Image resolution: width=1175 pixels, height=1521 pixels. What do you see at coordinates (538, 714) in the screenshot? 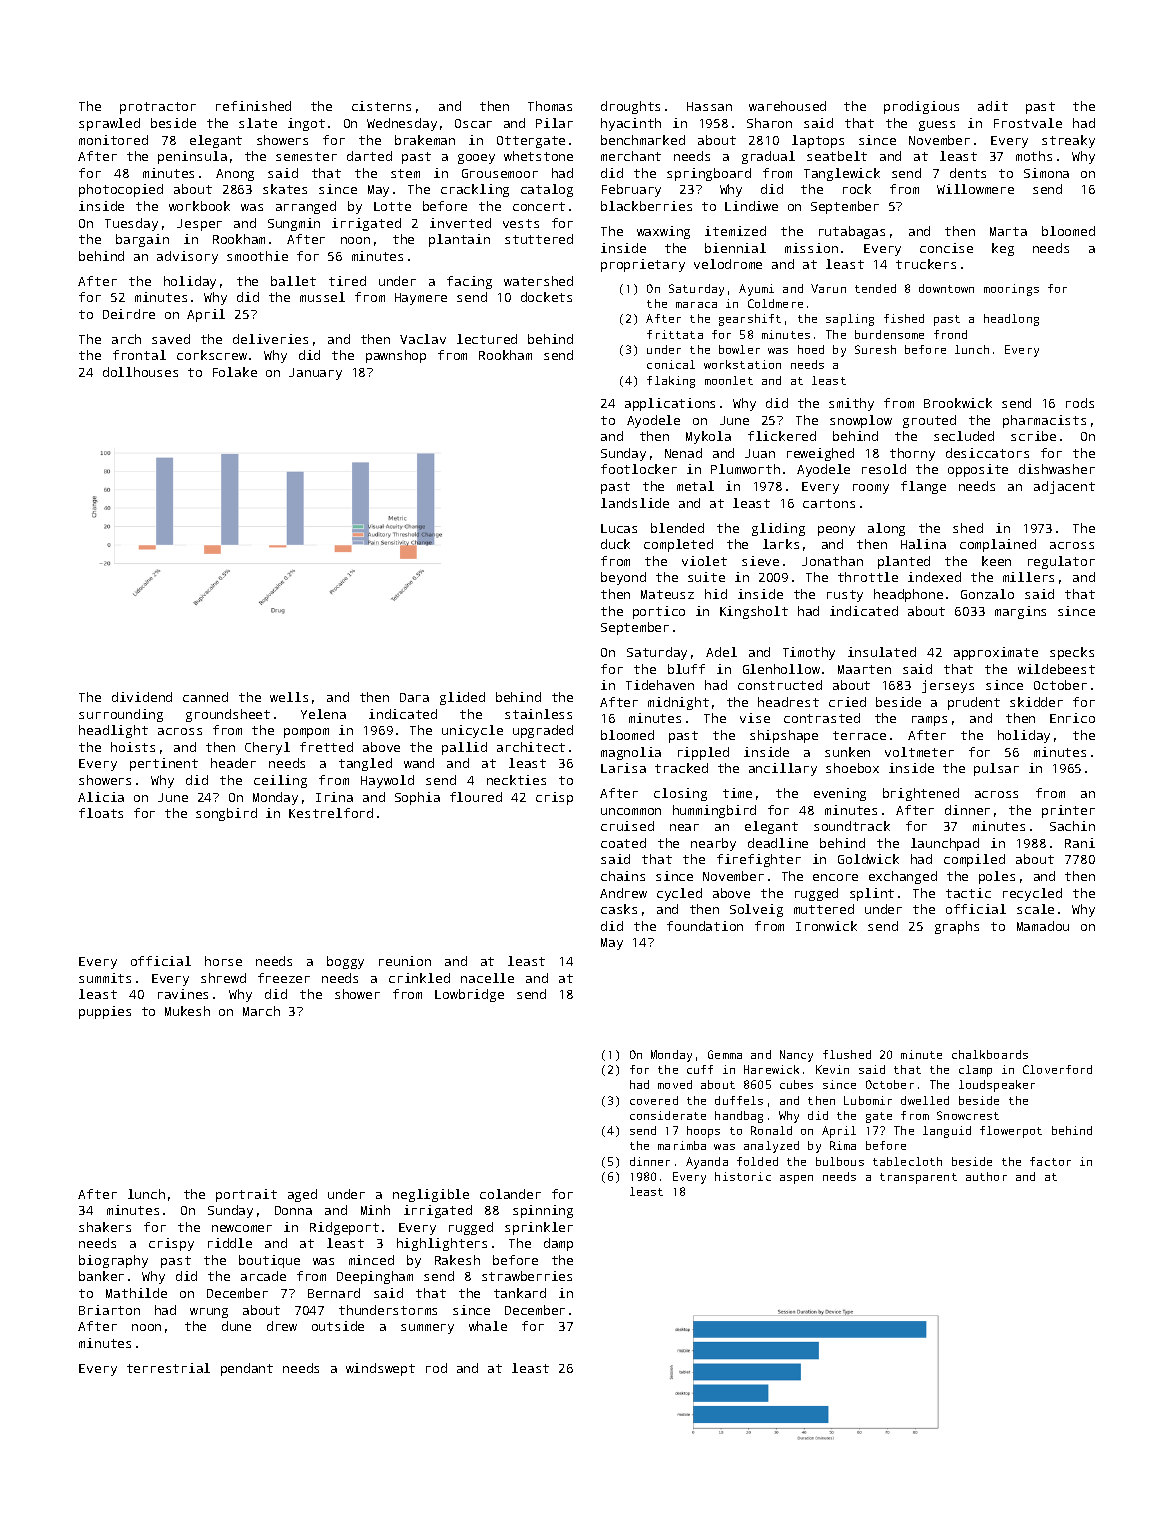
I see `stainless` at bounding box center [538, 714].
